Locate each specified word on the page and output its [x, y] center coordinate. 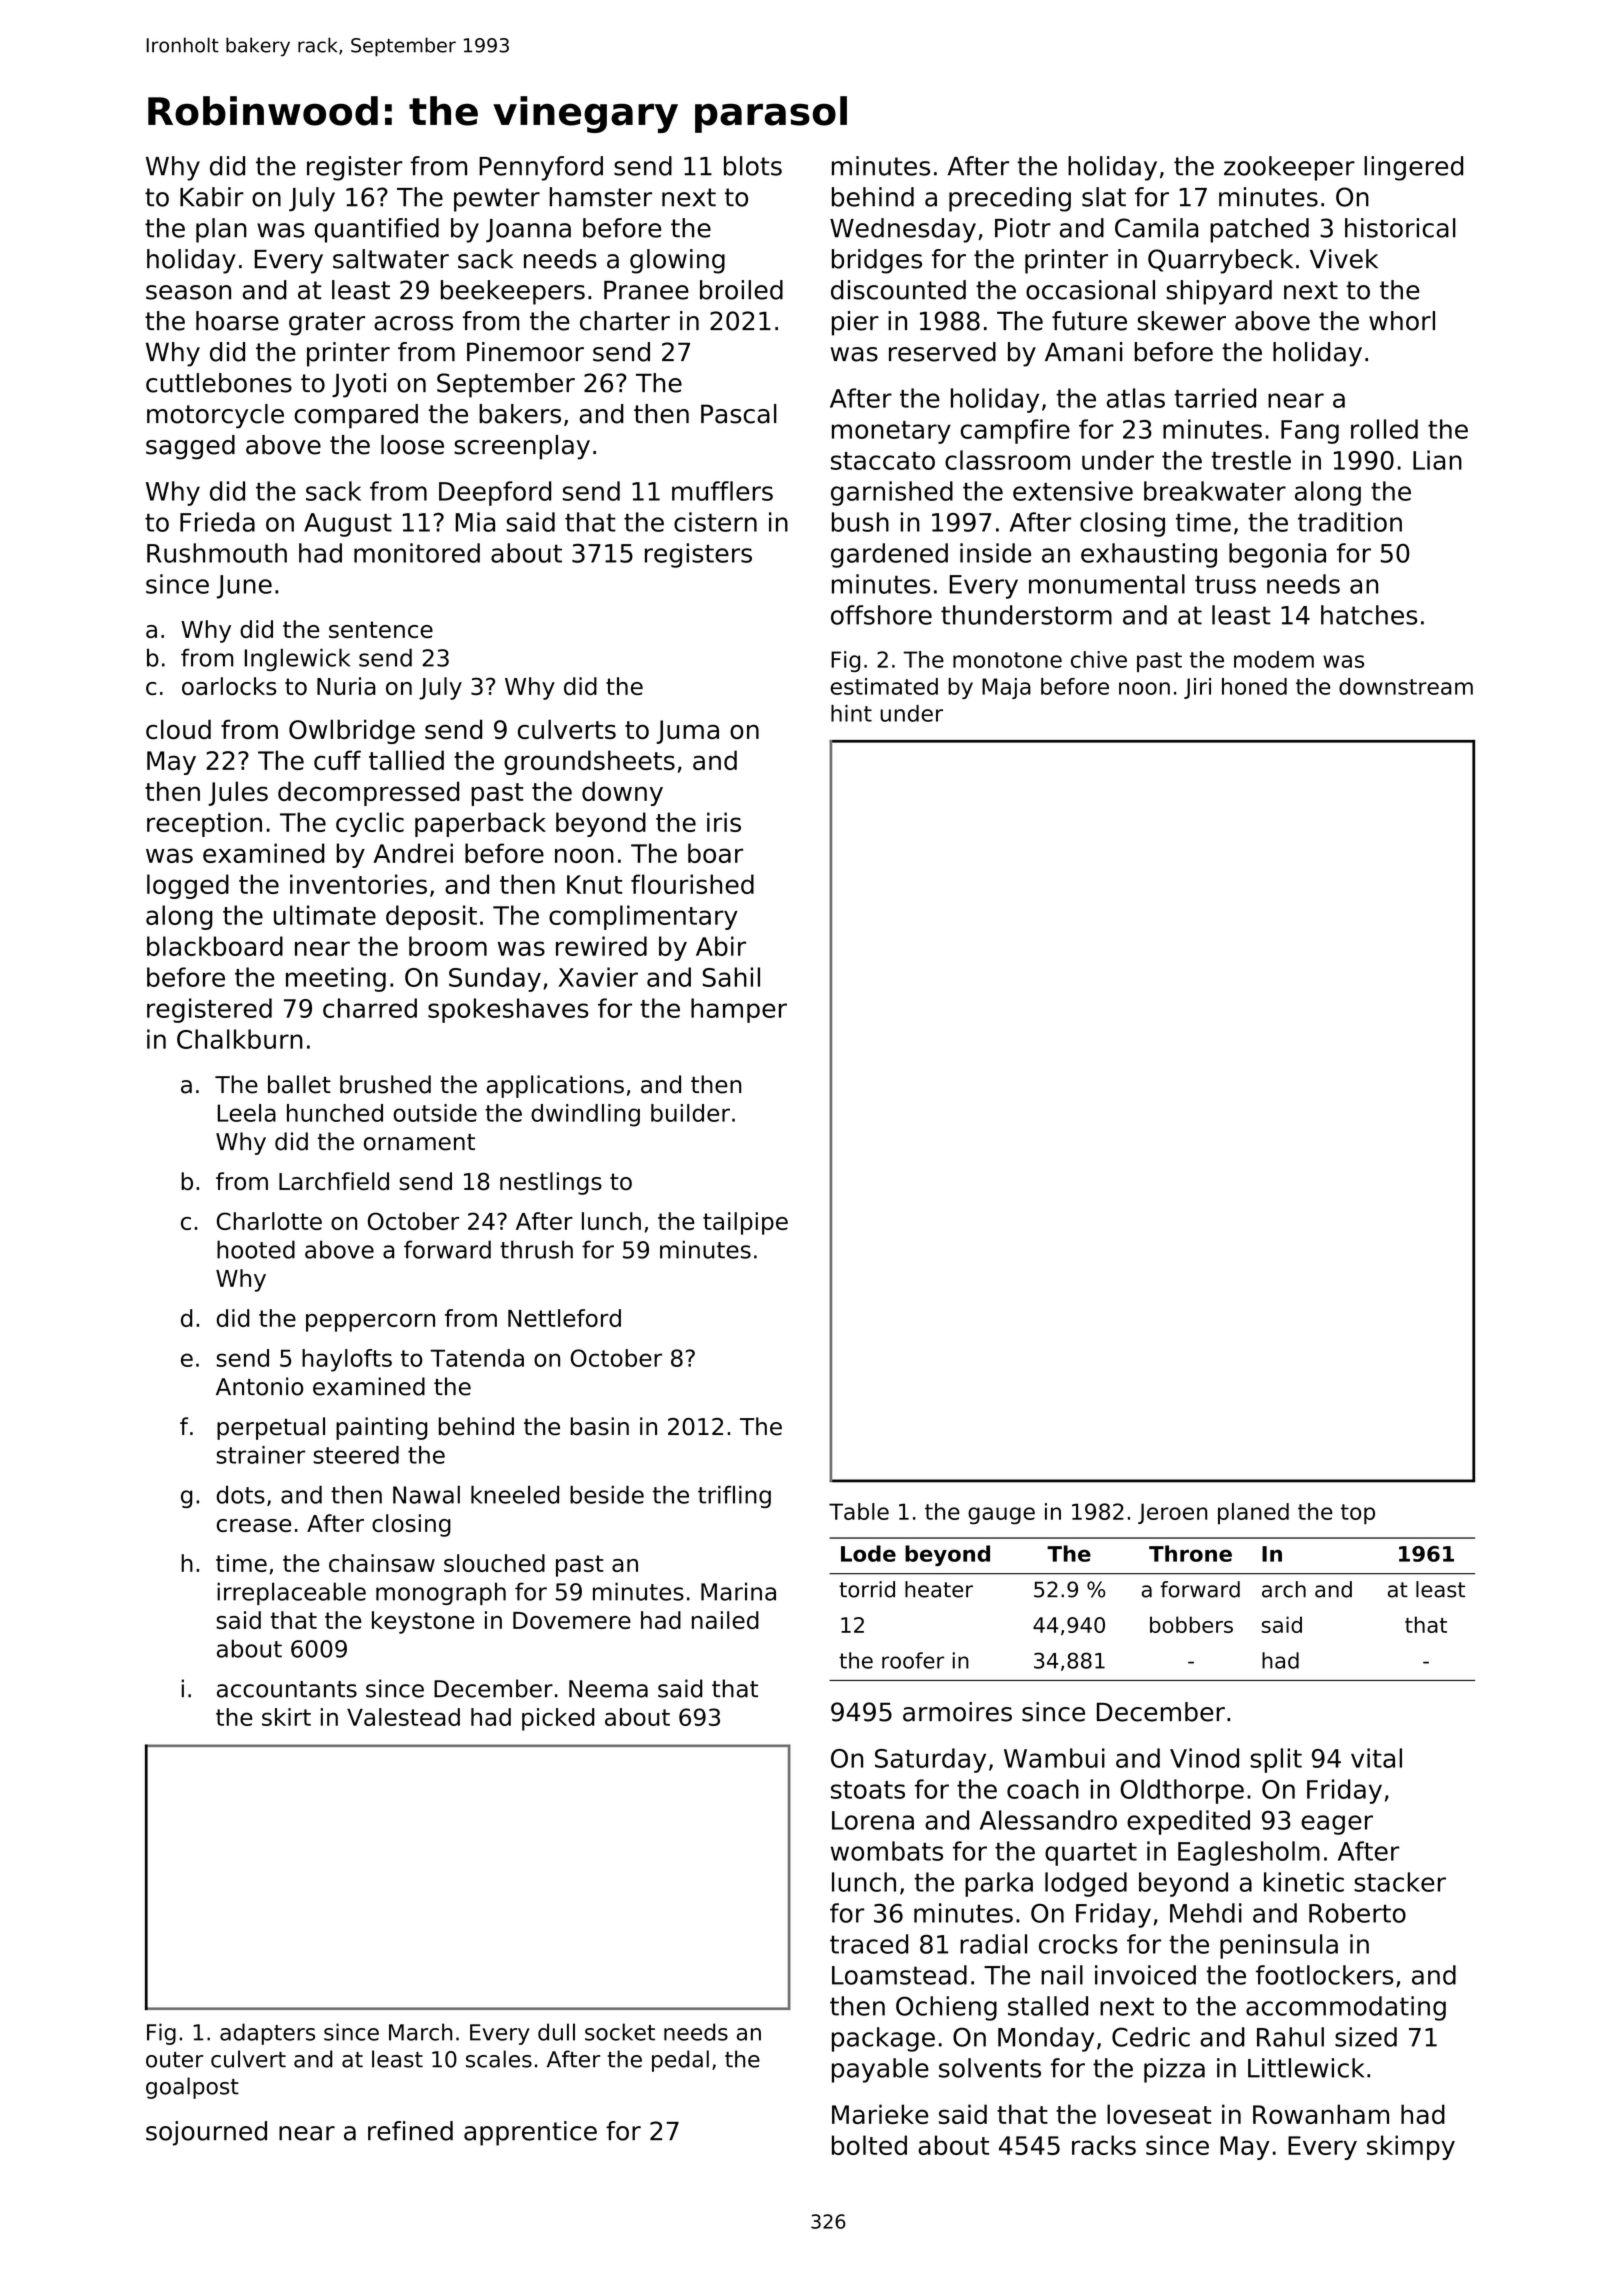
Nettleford [564, 1318]
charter [625, 321]
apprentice [530, 2133]
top [1358, 1514]
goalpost [192, 2088]
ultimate [325, 915]
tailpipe [745, 1223]
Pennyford [541, 168]
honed [1254, 686]
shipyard [1219, 292]
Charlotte [269, 1221]
